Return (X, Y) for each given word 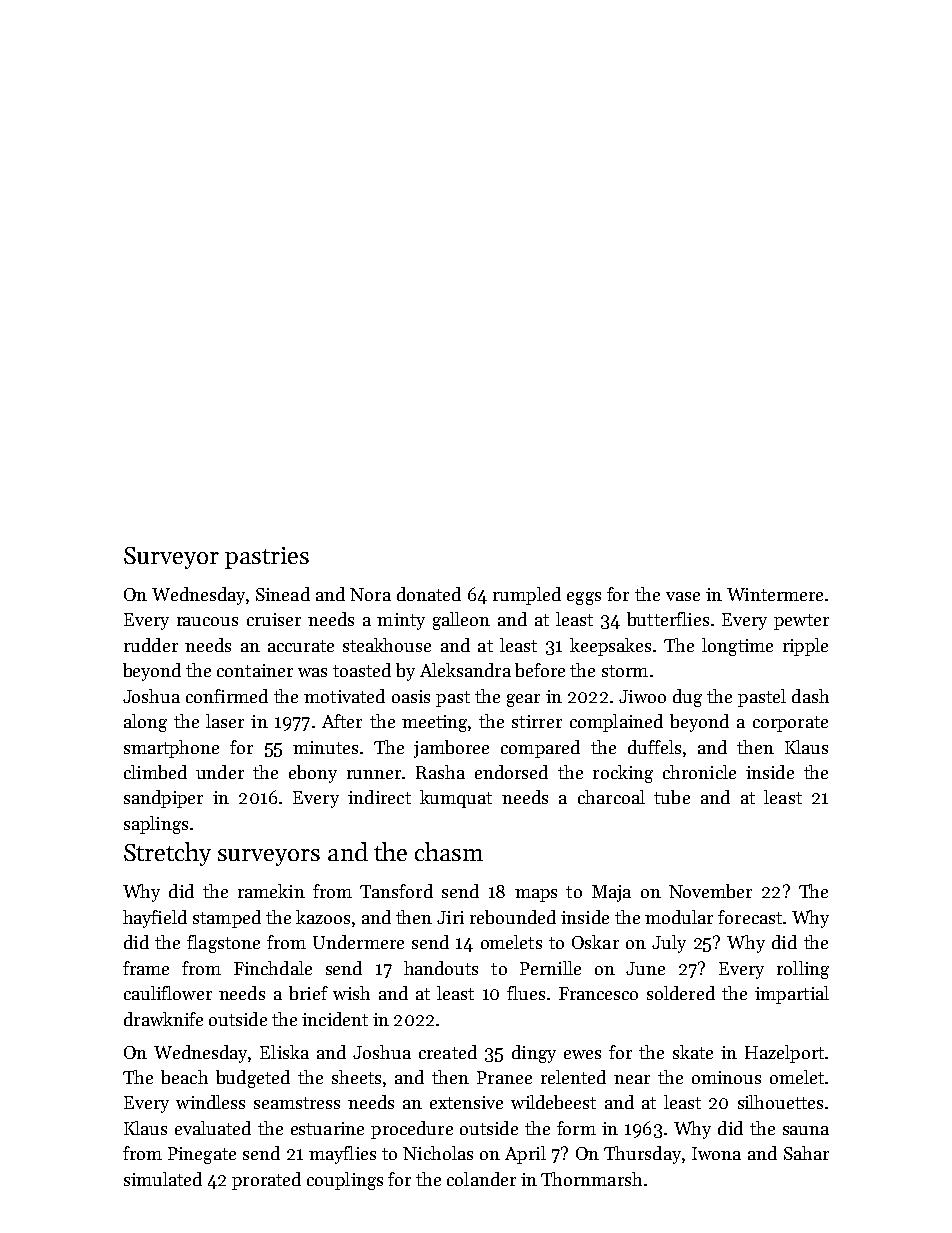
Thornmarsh (591, 1179)
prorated (266, 1181)
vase (683, 596)
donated (429, 594)
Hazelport (784, 1054)
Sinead (283, 594)
